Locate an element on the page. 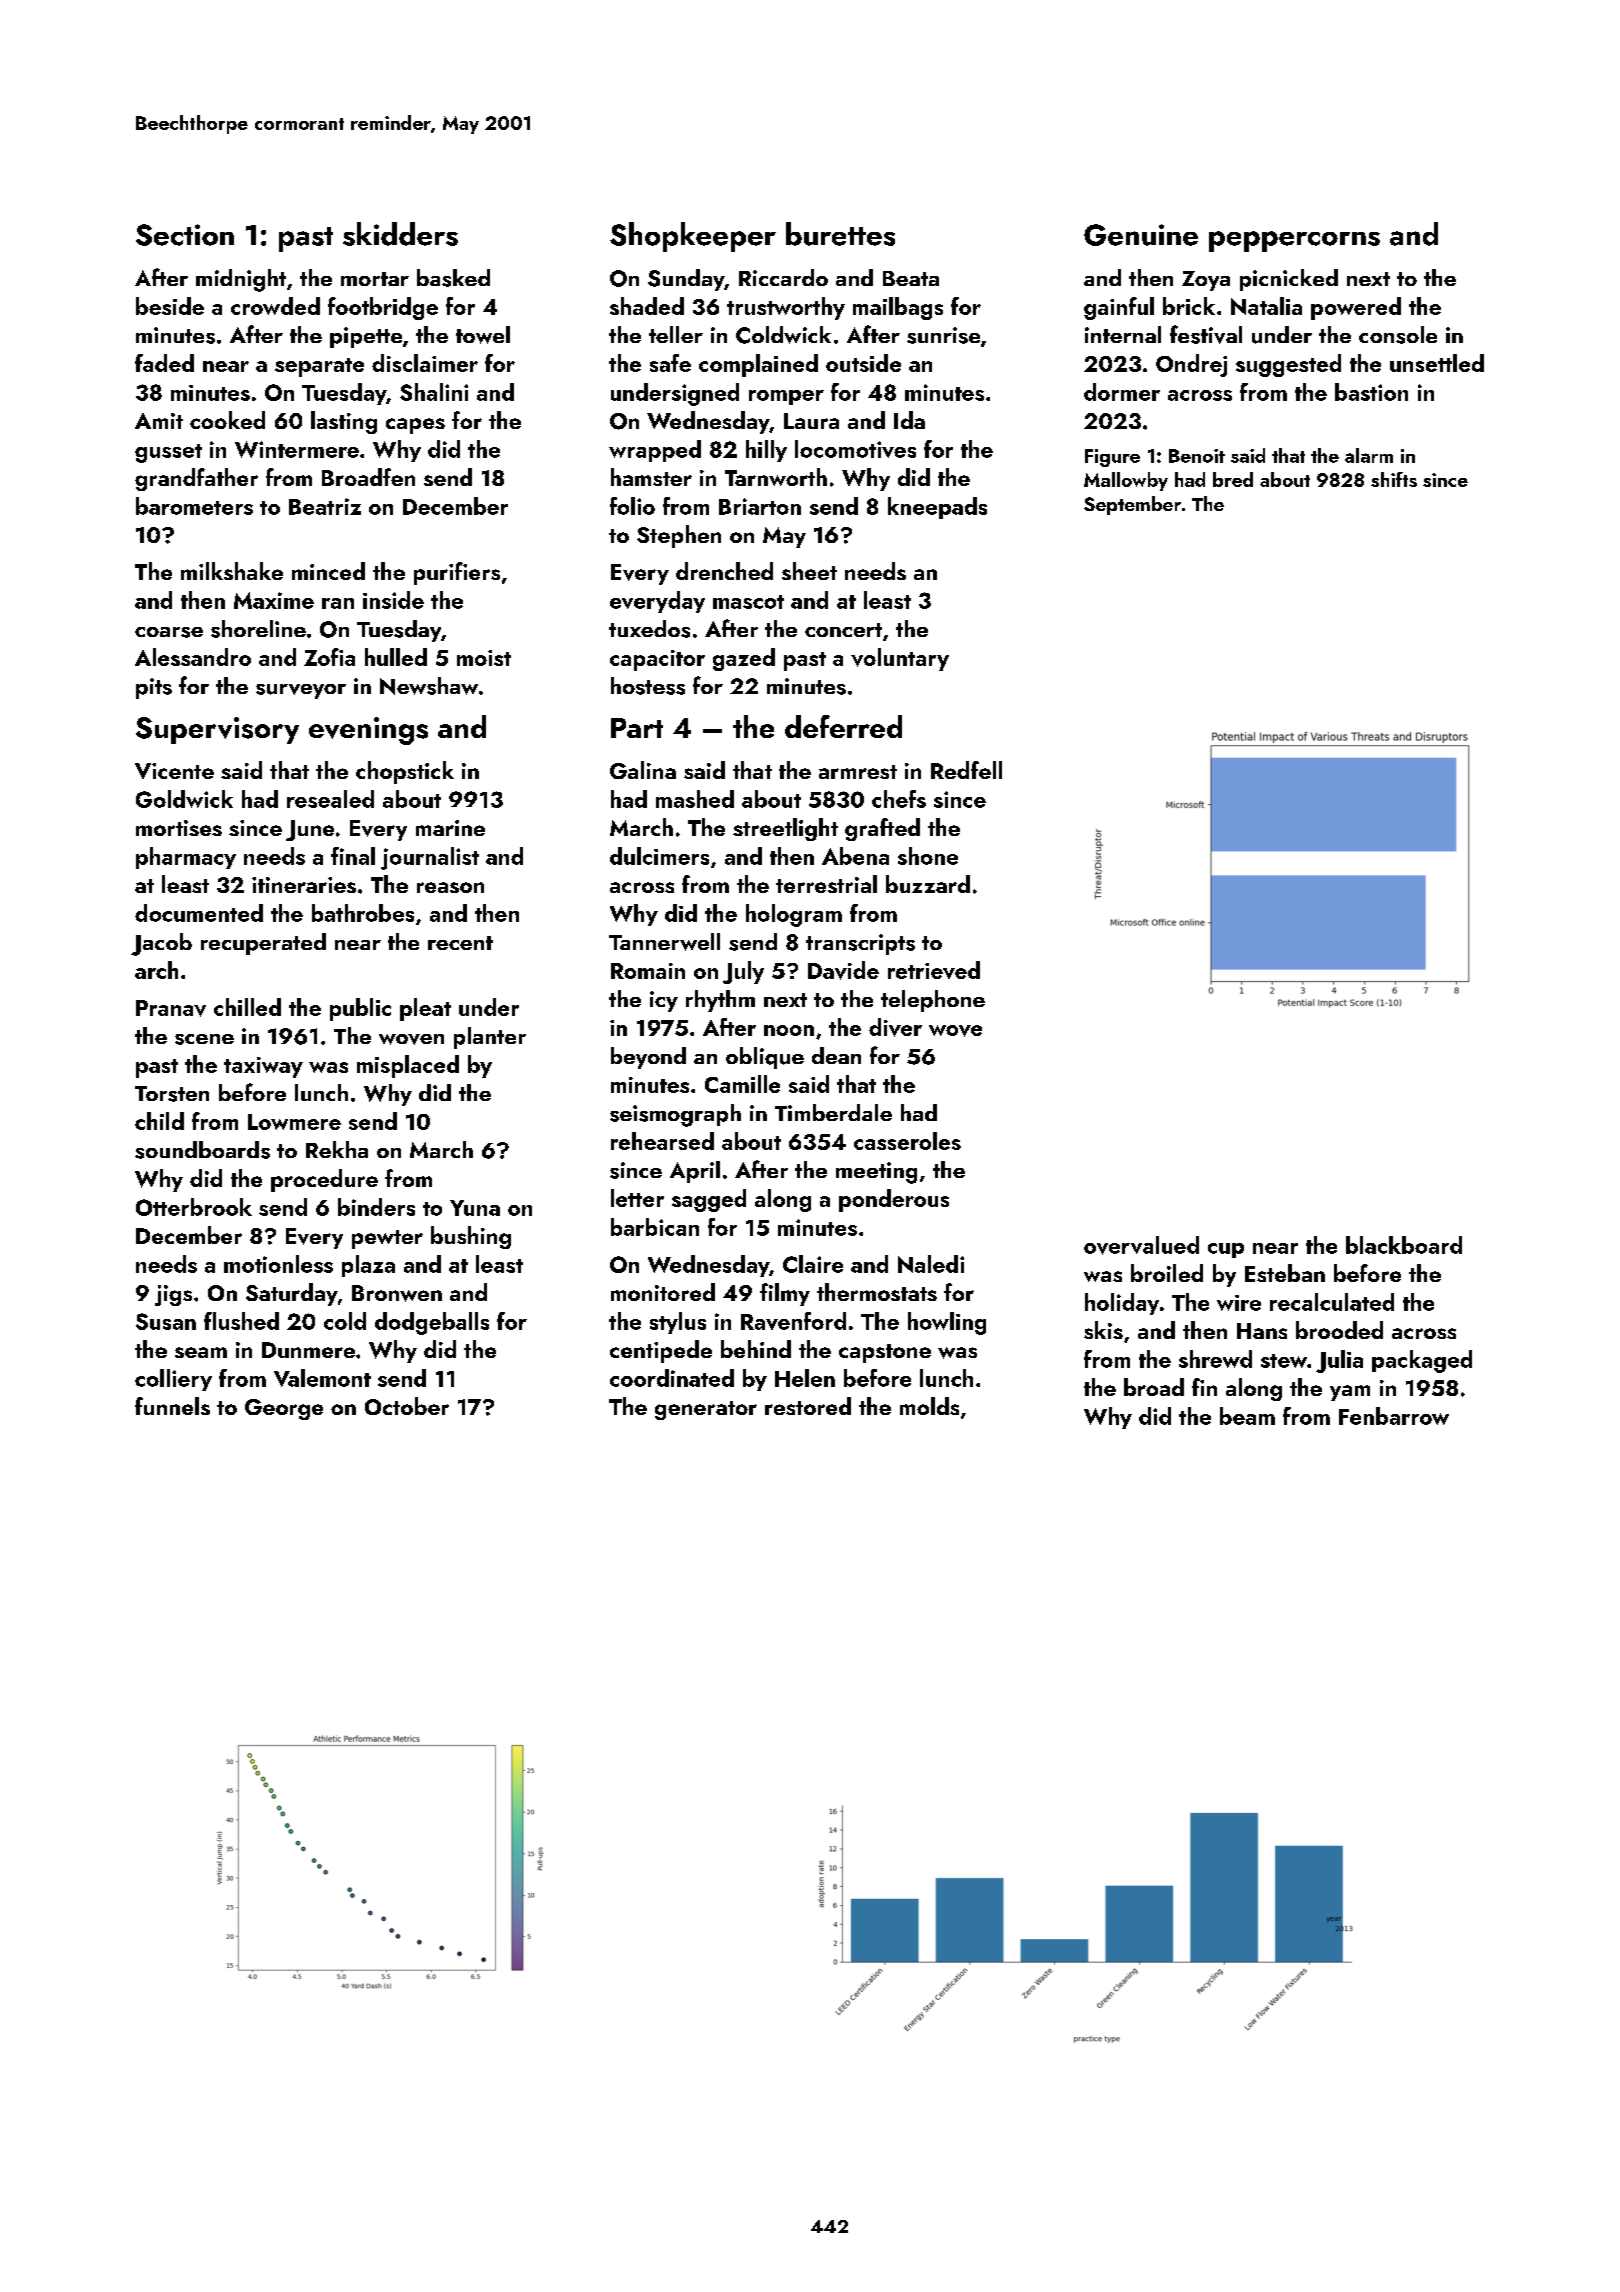  Shalini is located at coordinates (434, 392).
